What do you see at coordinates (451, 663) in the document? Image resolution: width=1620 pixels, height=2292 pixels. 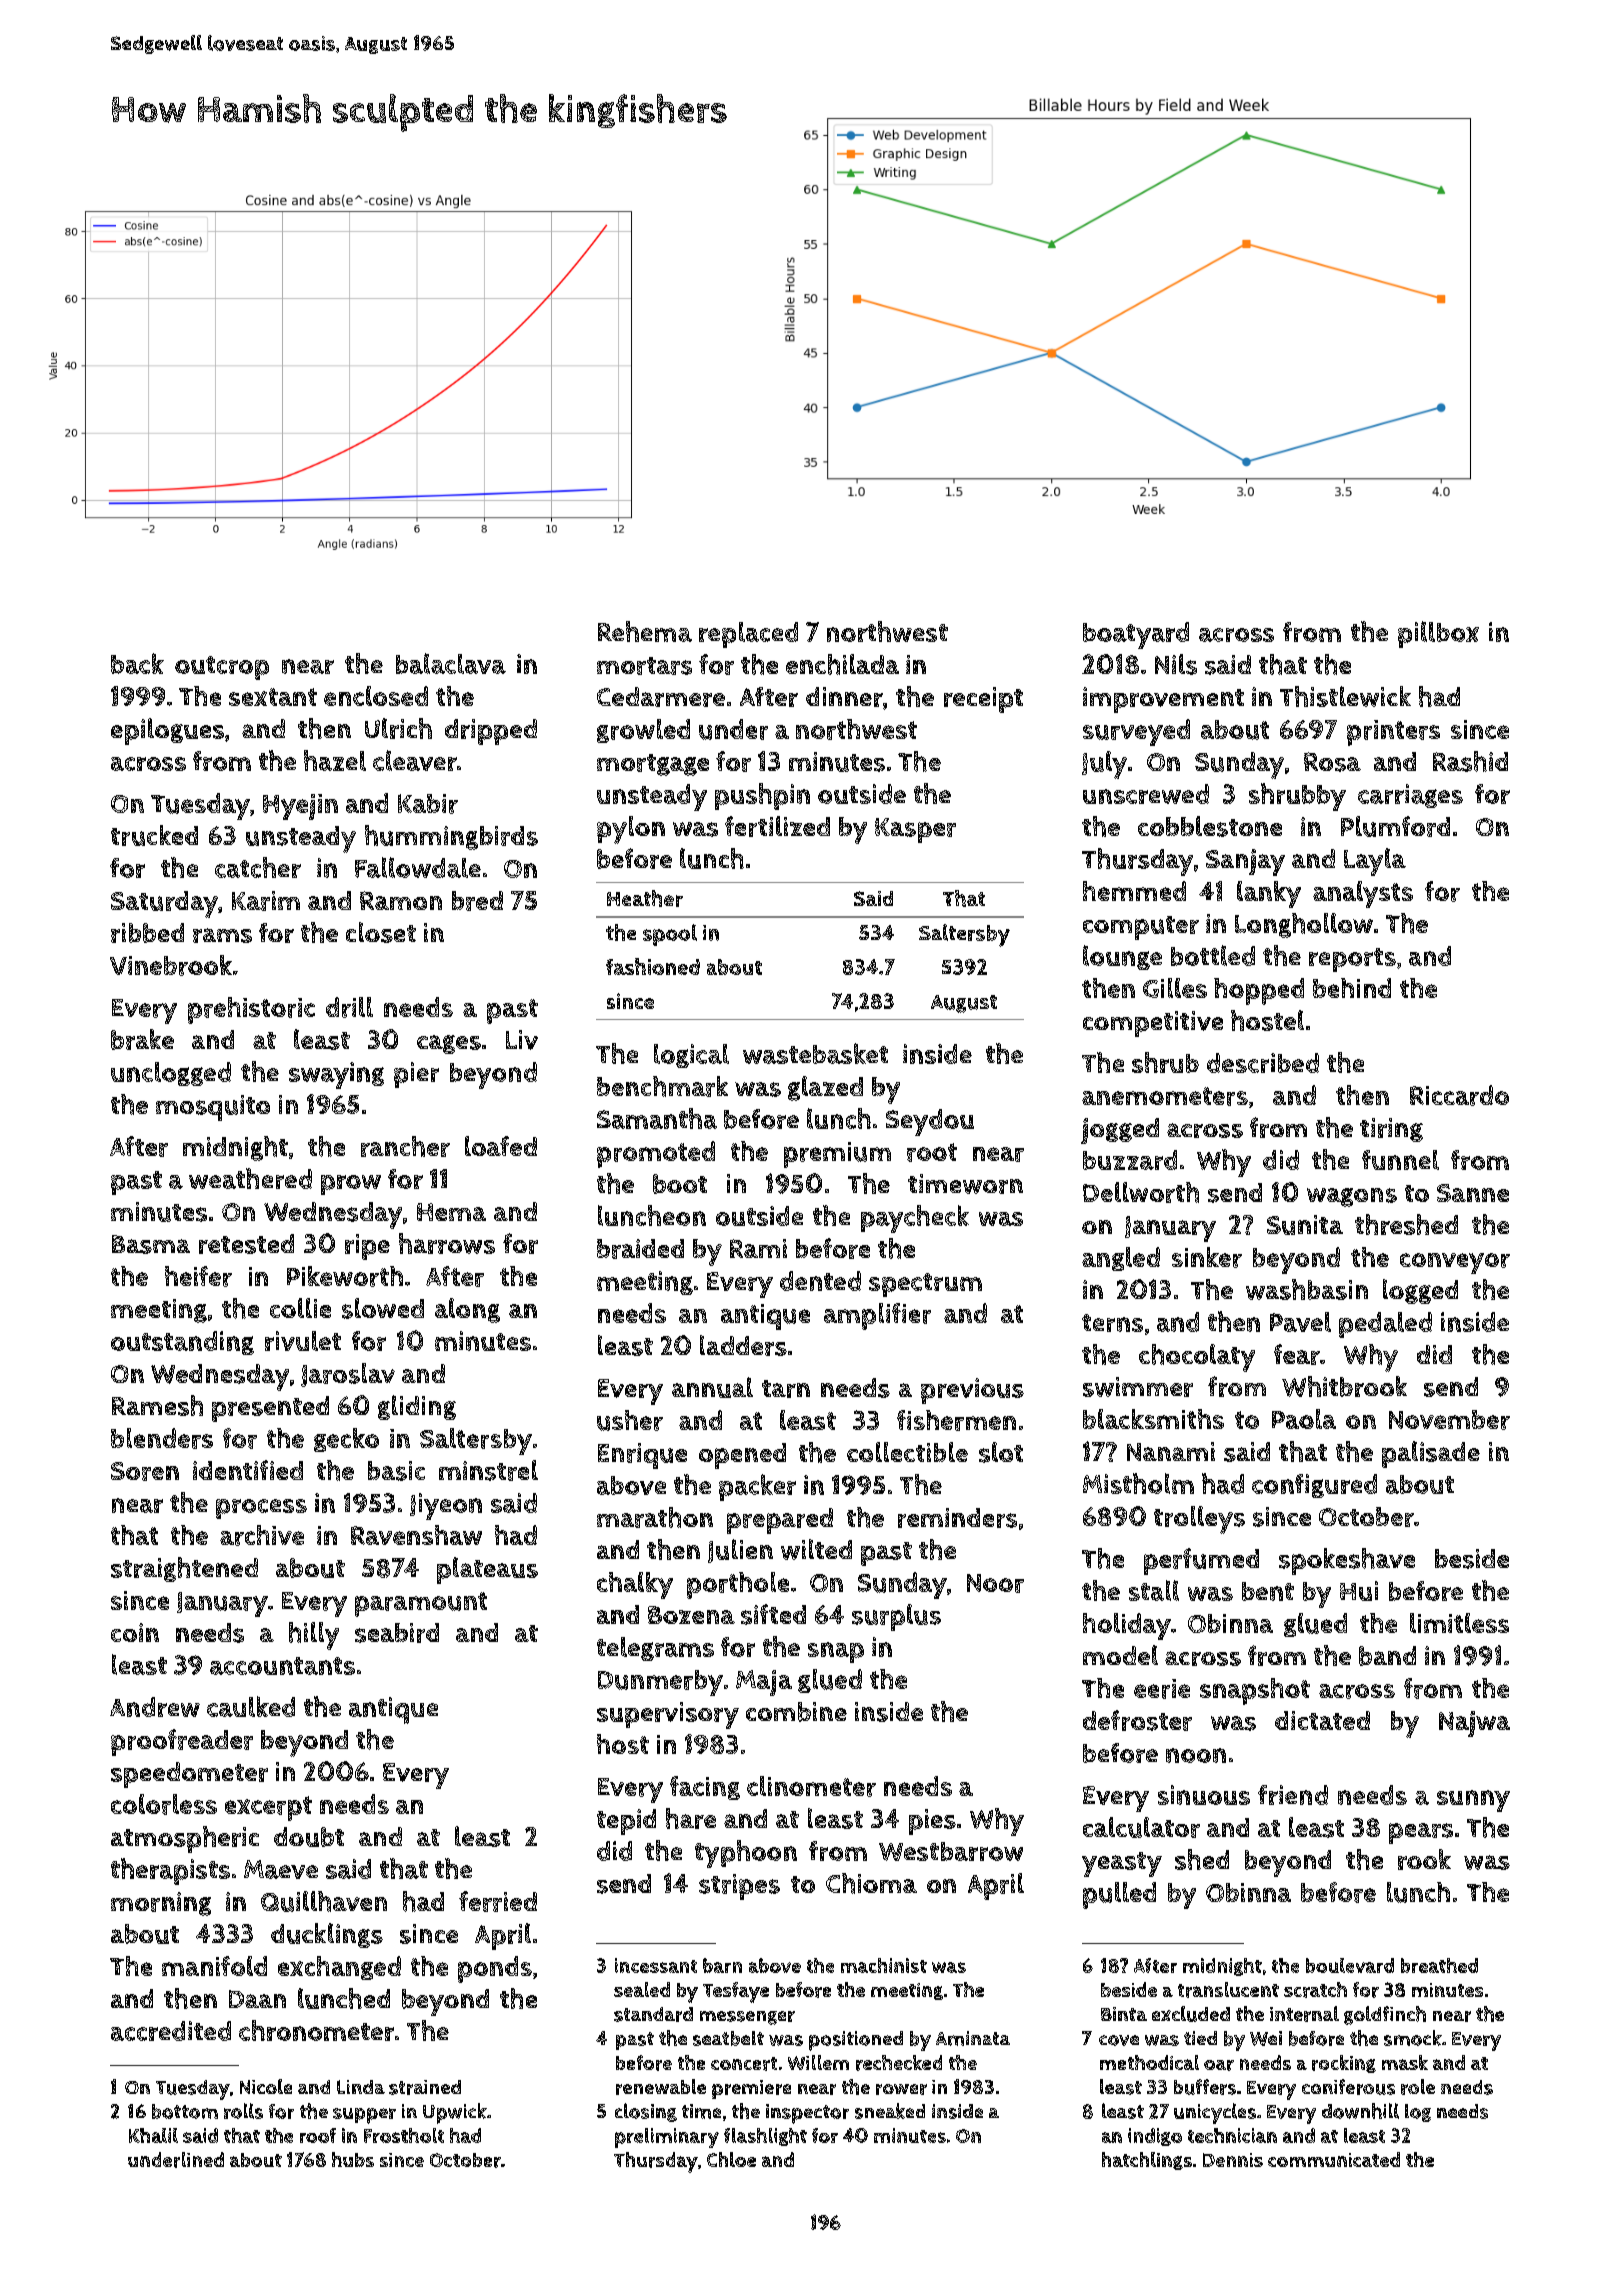 I see `balaclava` at bounding box center [451, 663].
